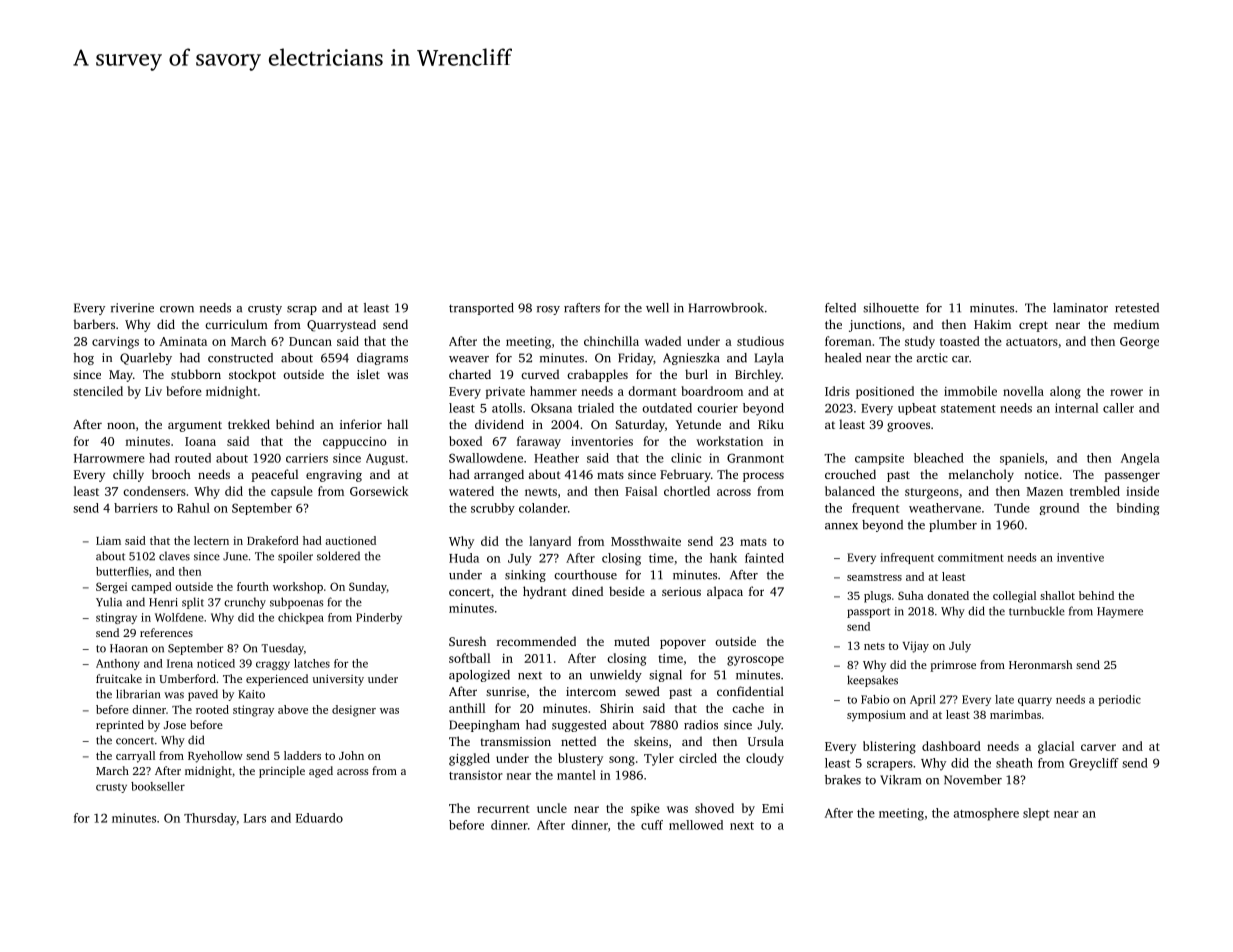  Describe the element at coordinates (351, 755) in the document. I see `John` at that location.
